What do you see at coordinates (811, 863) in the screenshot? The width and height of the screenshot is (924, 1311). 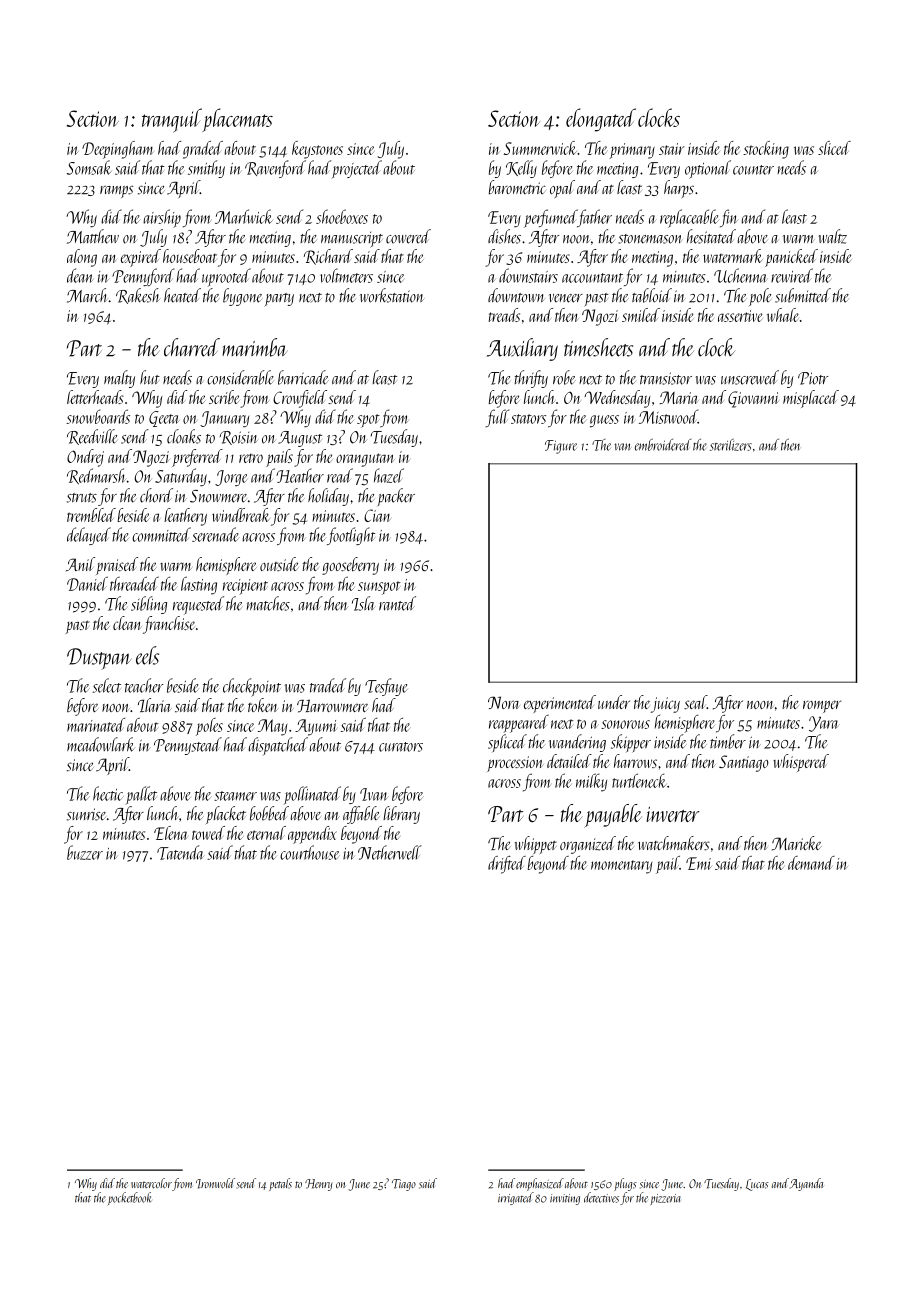 I see `demand` at bounding box center [811, 863].
